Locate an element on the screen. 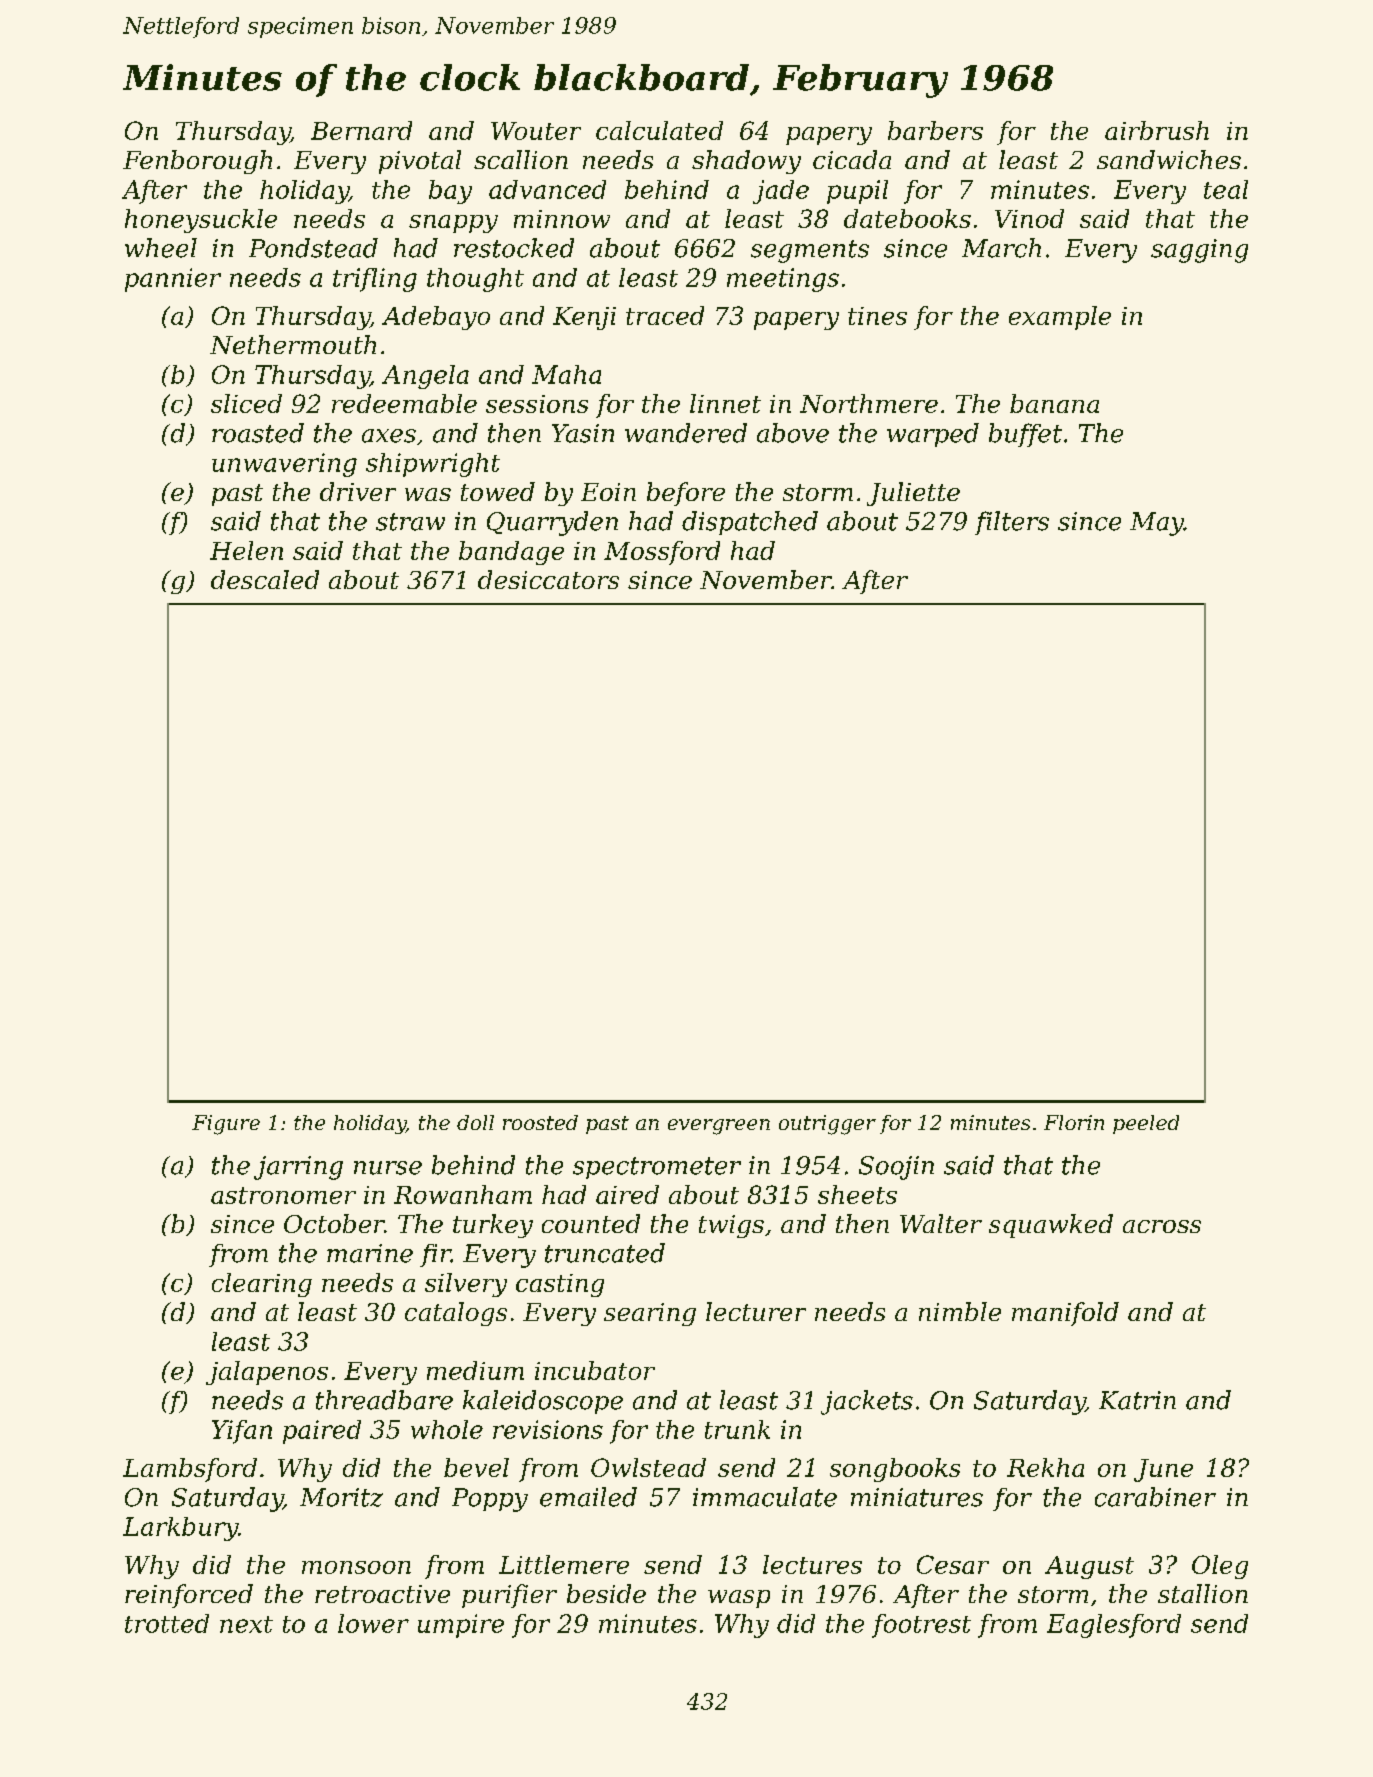 The height and width of the screenshot is (1777, 1373). nimble is located at coordinates (960, 1311).
